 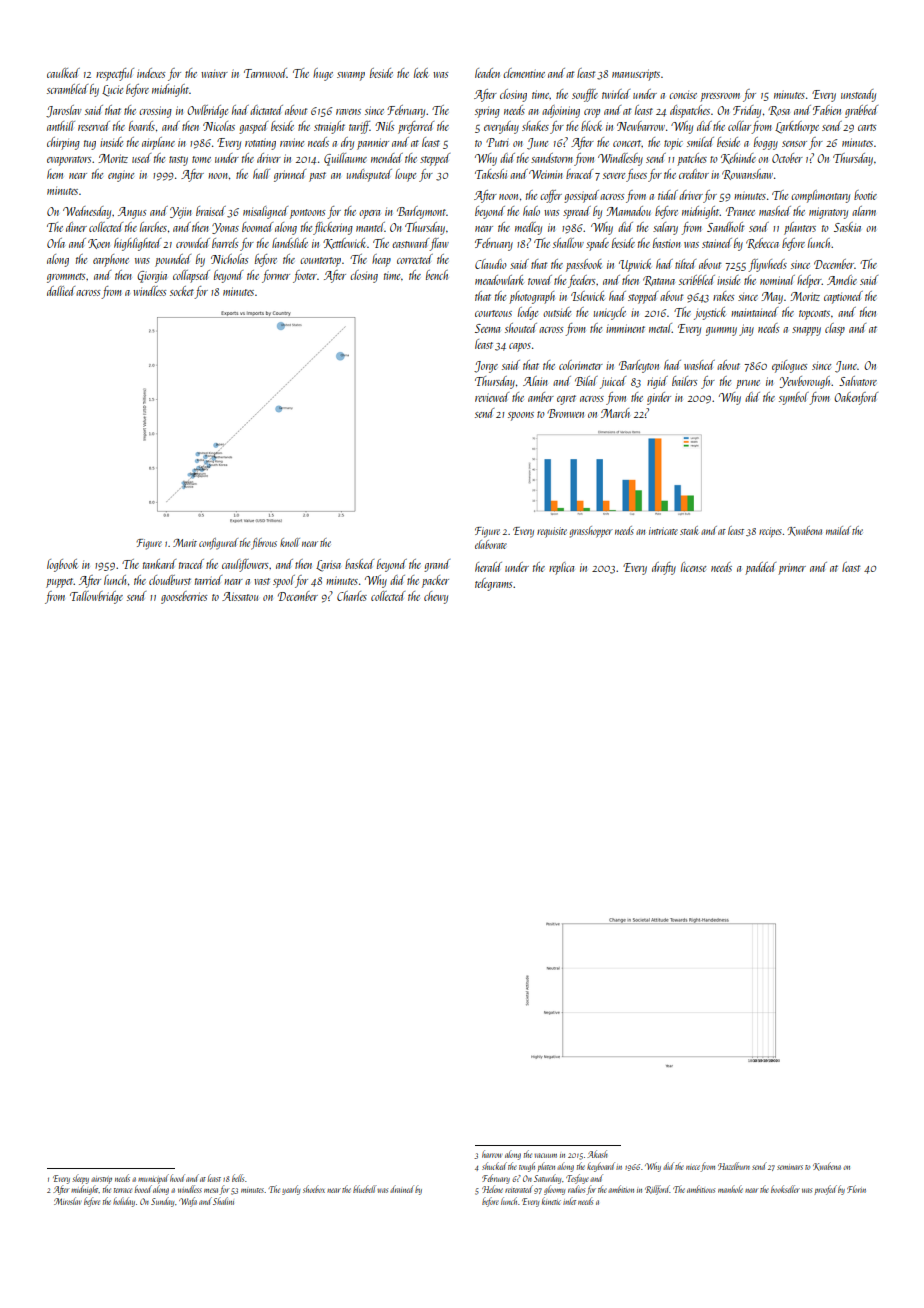 What do you see at coordinates (421, 73) in the screenshot?
I see `leek` at bounding box center [421, 73].
